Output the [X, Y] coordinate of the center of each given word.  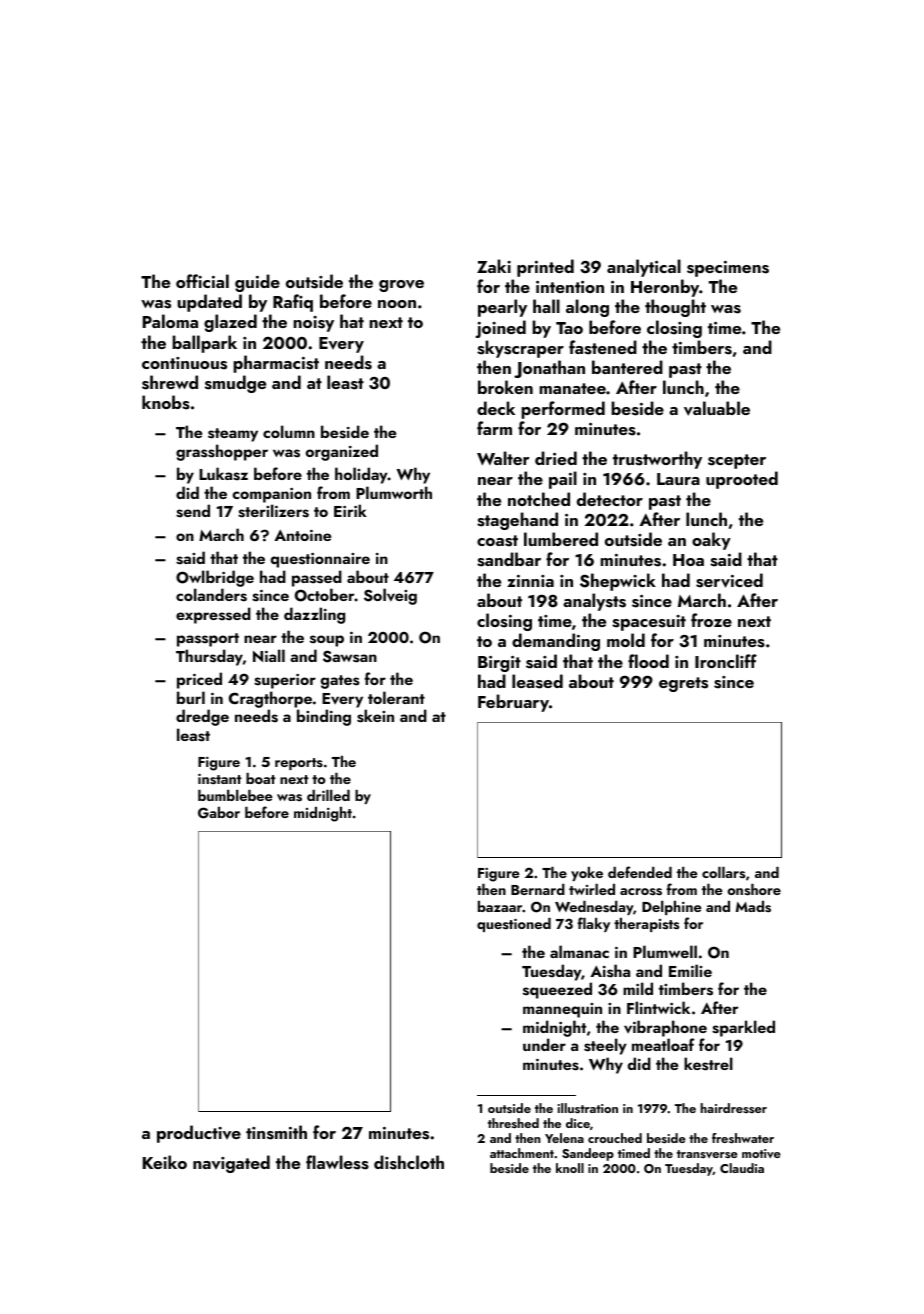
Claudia [742, 1168]
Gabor [219, 813]
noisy [313, 324]
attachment [522, 1153]
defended [640, 872]
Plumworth [394, 492]
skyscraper [520, 349]
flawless [337, 1162]
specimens [728, 269]
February [513, 703]
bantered [627, 367]
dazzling [314, 615]
